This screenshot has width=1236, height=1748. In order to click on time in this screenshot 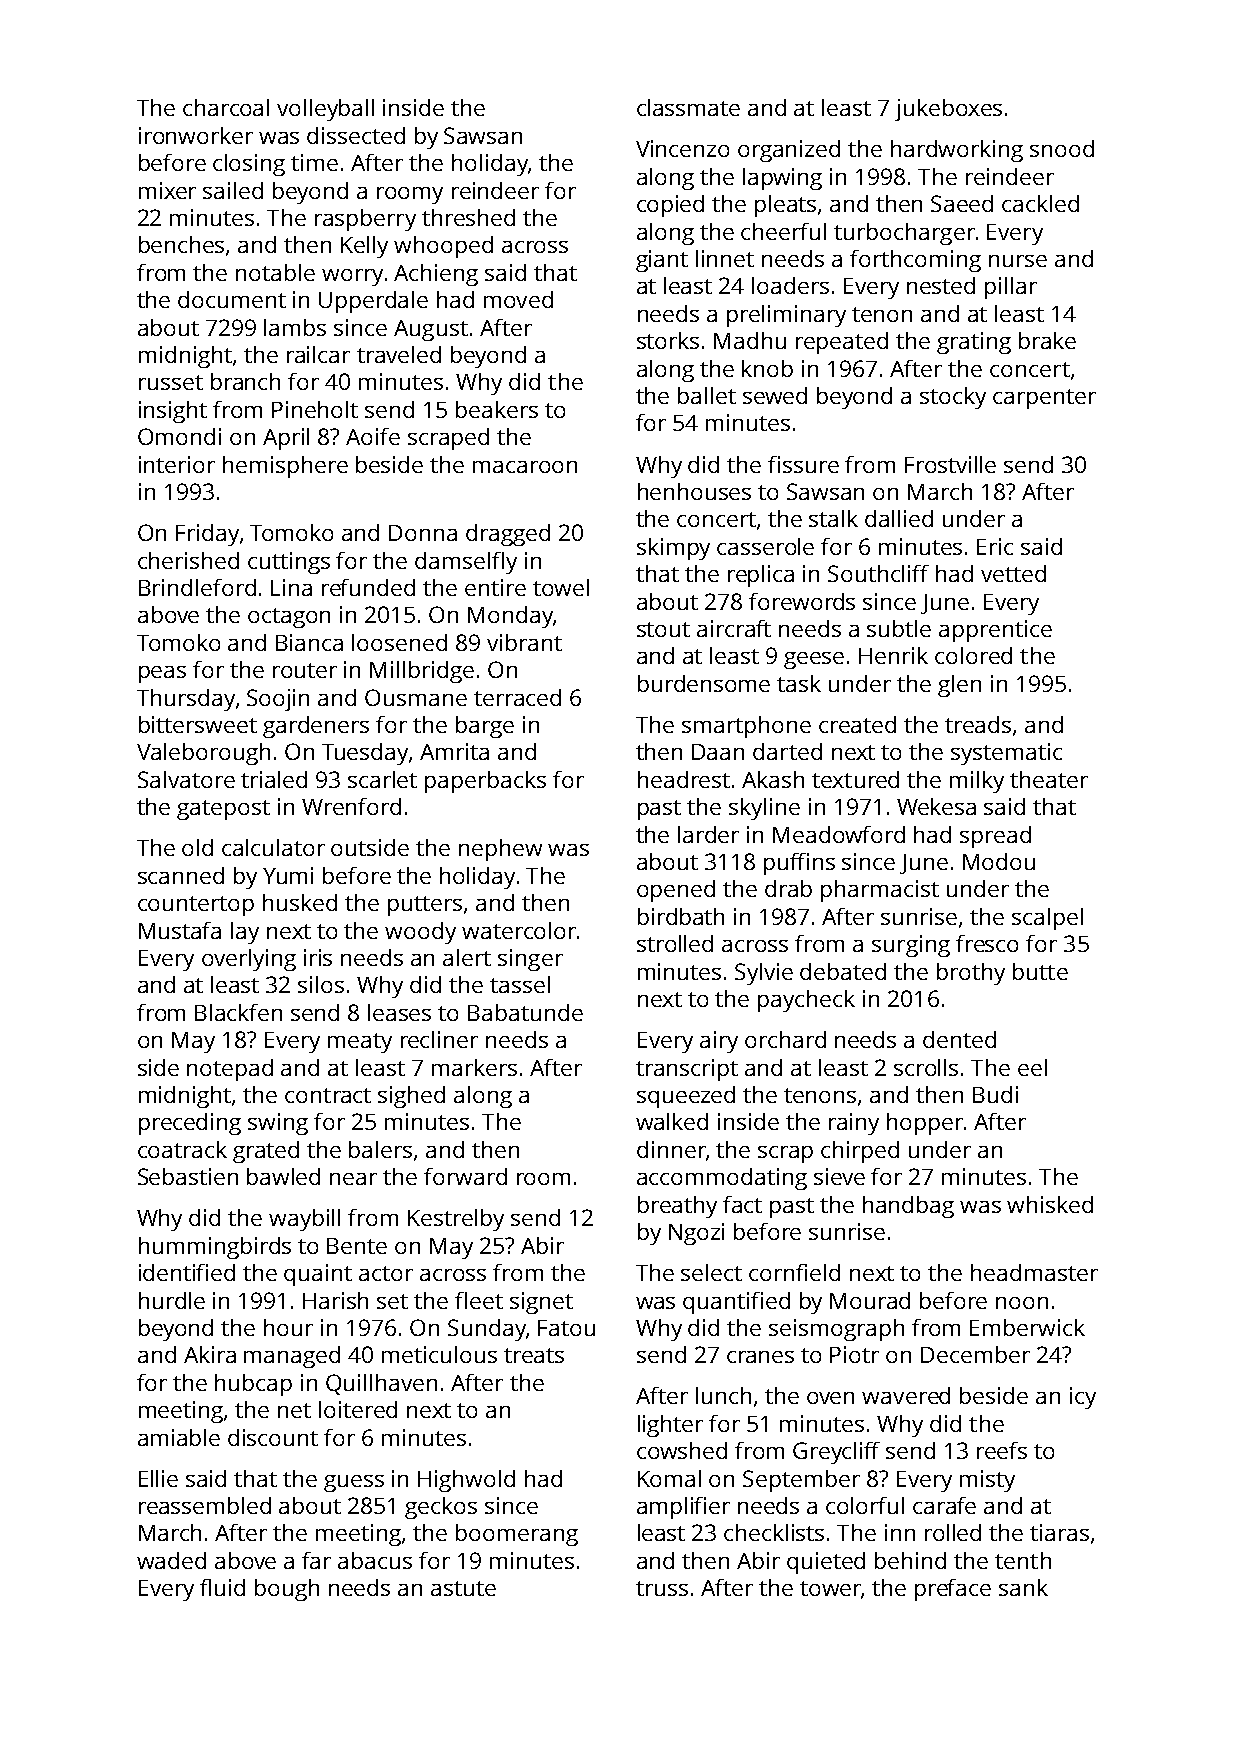, I will do `click(314, 162)`.
